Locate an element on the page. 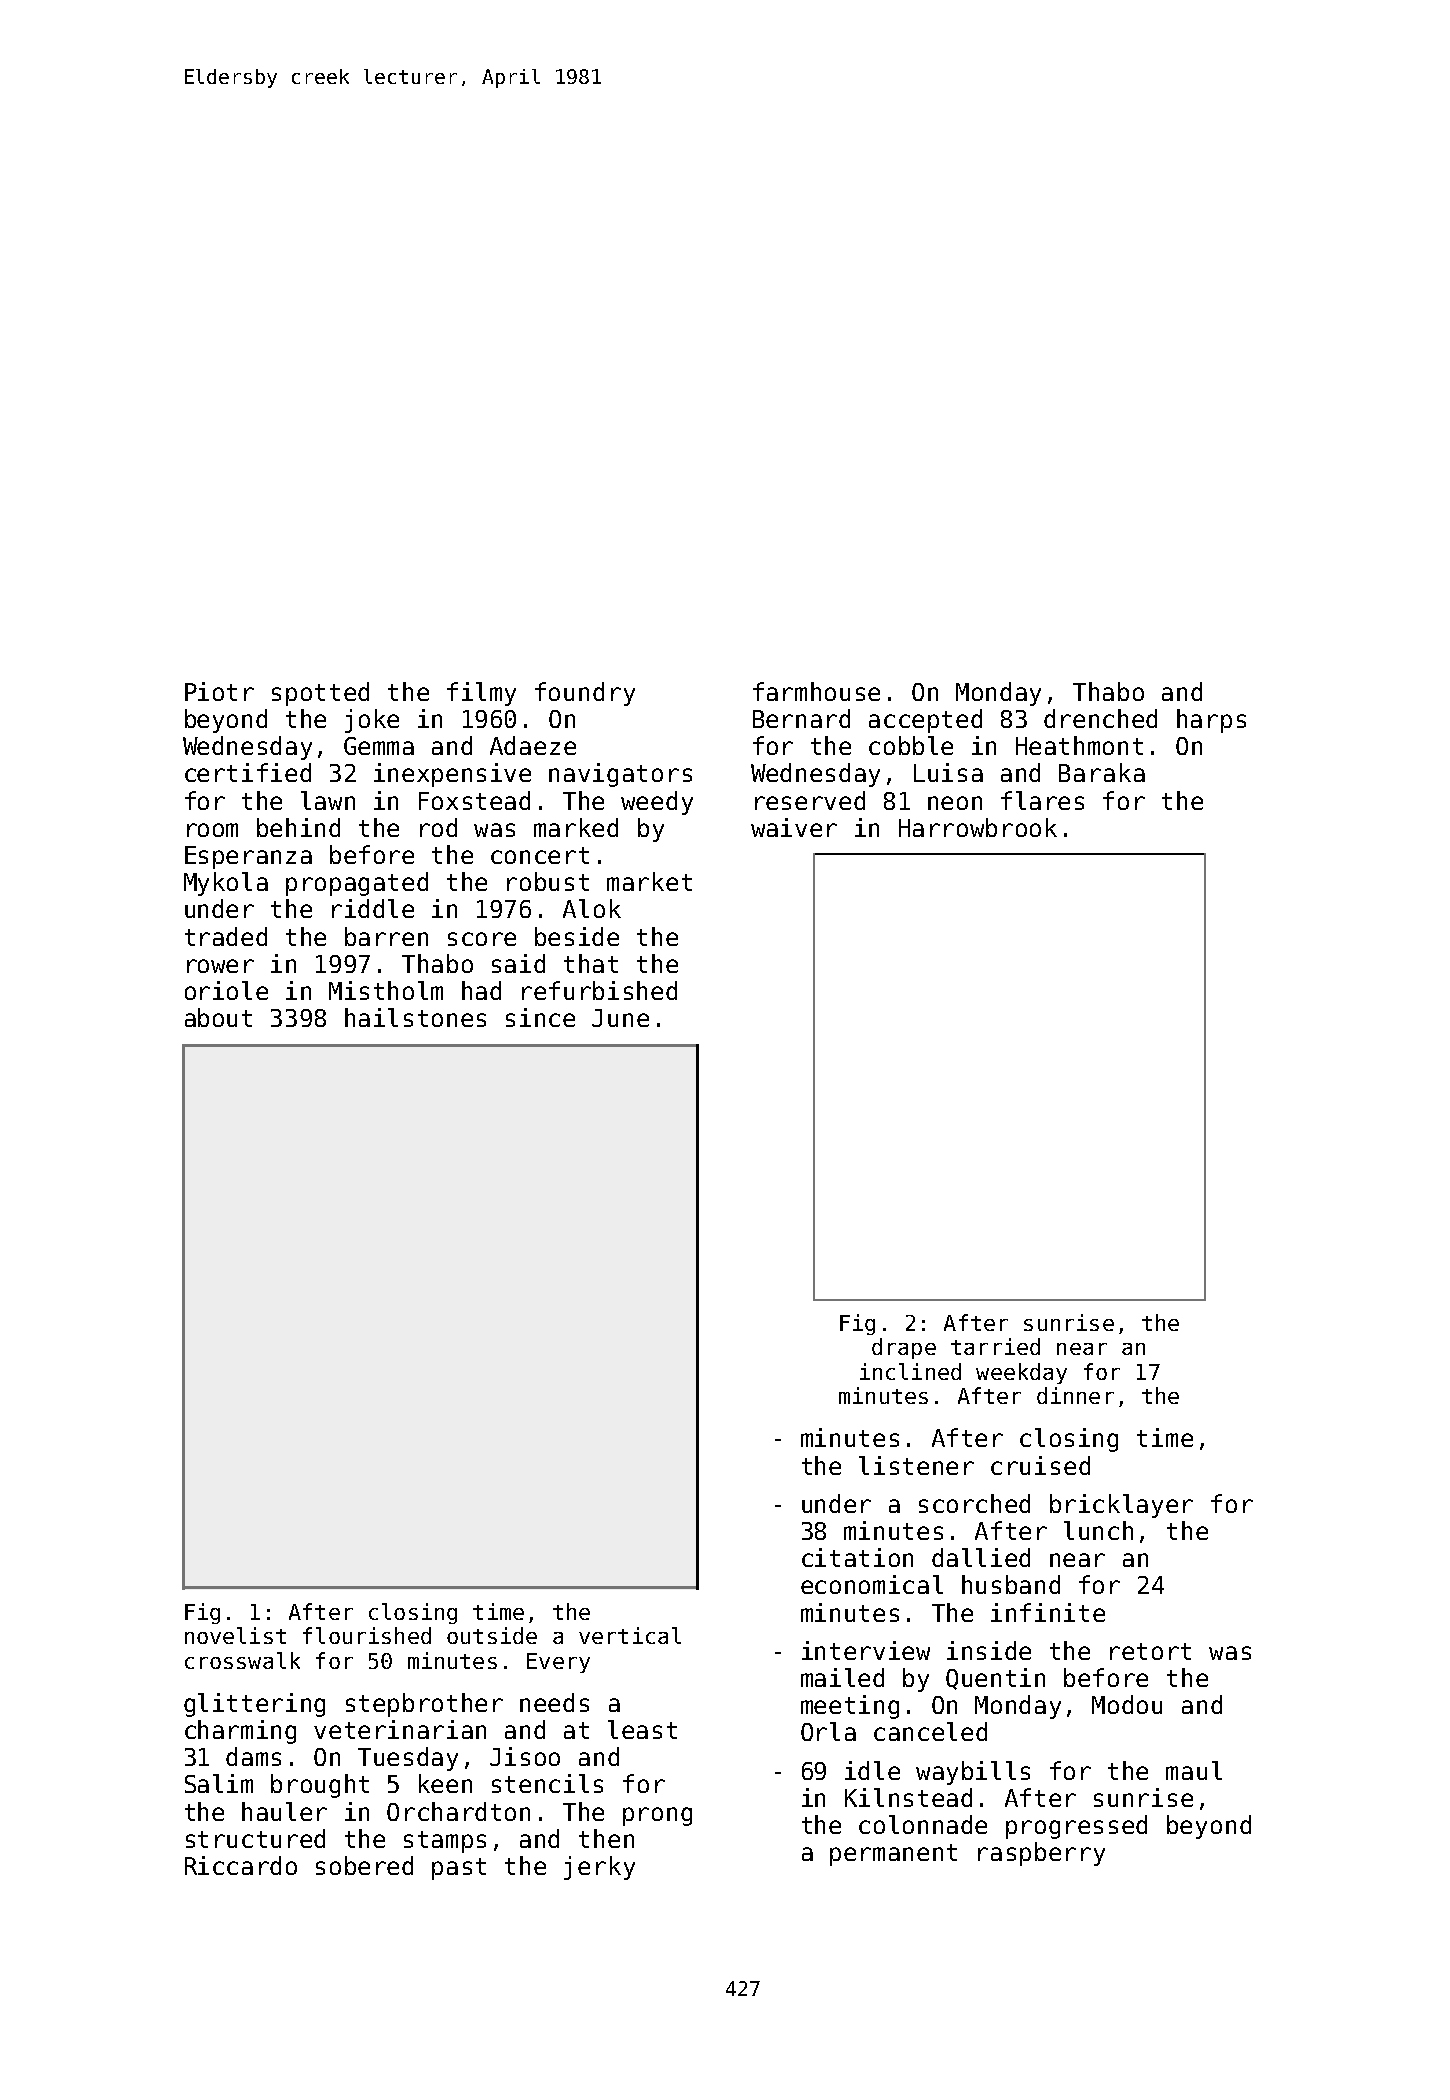 This page has height=2100, width=1450. harps is located at coordinates (1211, 721).
